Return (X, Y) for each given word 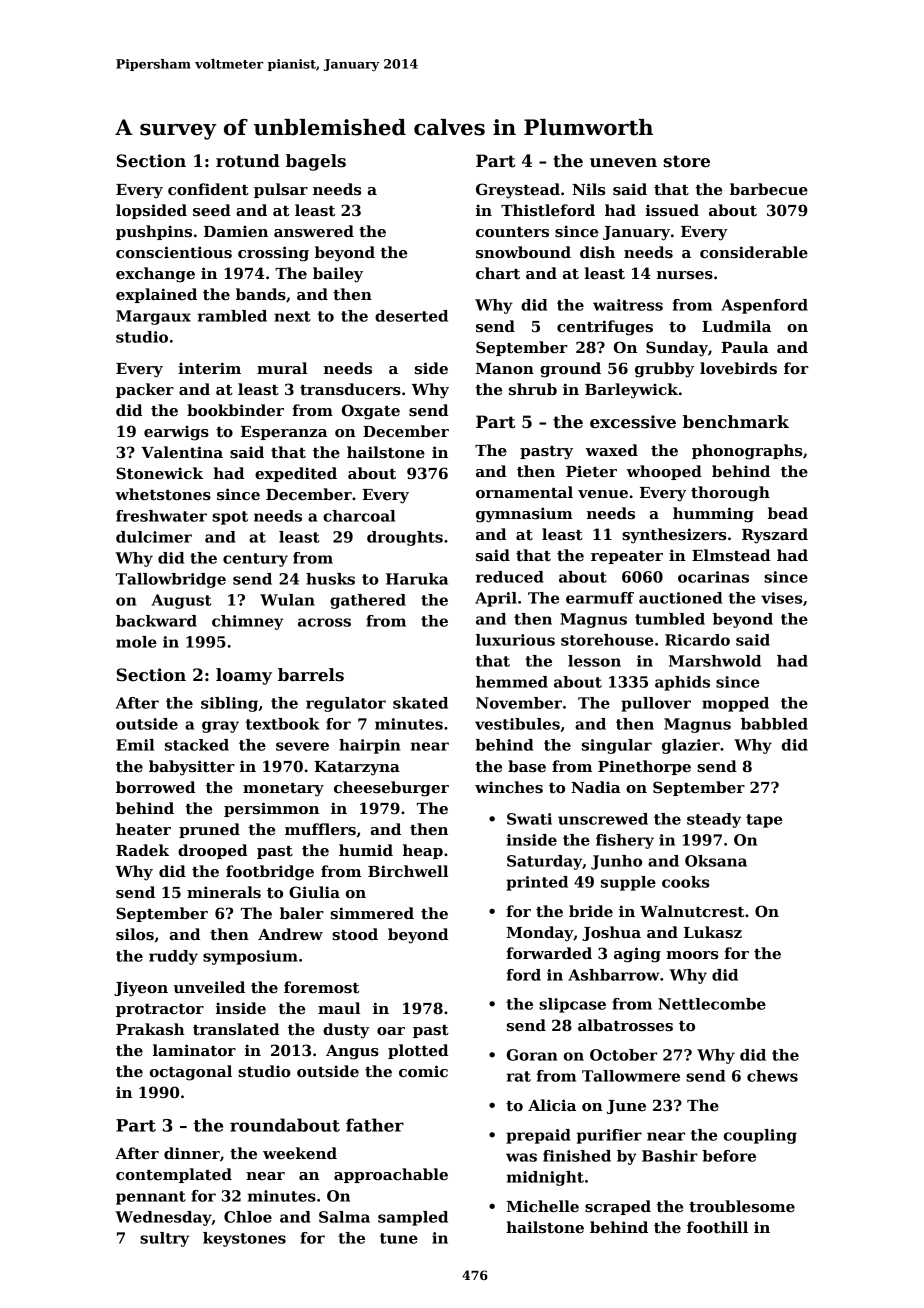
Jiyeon (141, 989)
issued (672, 210)
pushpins (154, 232)
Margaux (153, 317)
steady (714, 820)
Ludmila (736, 326)
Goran (532, 1055)
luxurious (515, 640)
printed (537, 883)
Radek (142, 850)
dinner (192, 1153)
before (729, 1156)
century (255, 560)
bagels (316, 162)
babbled (774, 724)
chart (498, 273)
